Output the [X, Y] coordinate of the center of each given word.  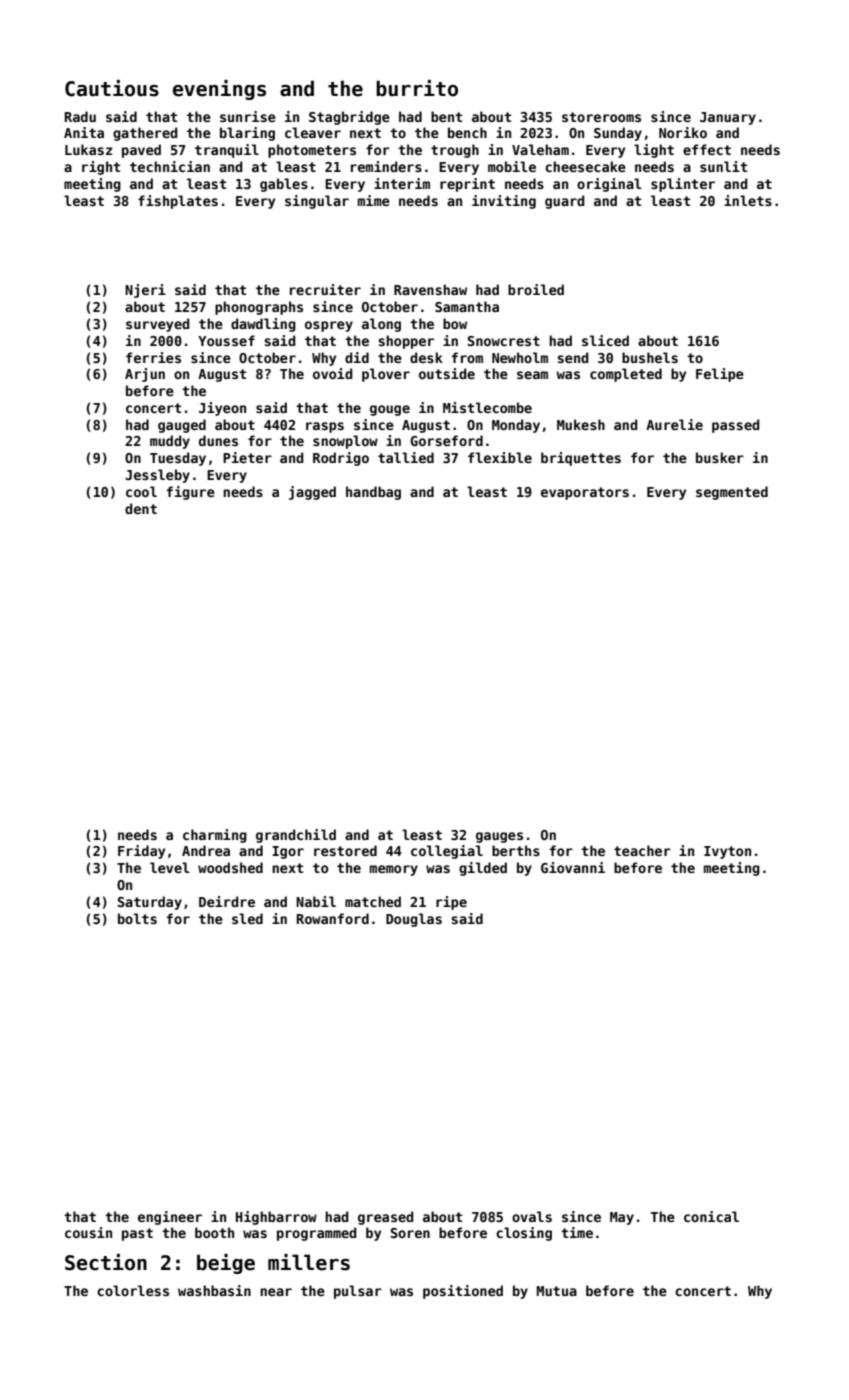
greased [386, 1218]
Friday [141, 852]
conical [711, 1216]
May [622, 1218]
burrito [417, 88]
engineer [170, 1218]
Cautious [112, 88]
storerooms [601, 117]
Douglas [414, 920]
